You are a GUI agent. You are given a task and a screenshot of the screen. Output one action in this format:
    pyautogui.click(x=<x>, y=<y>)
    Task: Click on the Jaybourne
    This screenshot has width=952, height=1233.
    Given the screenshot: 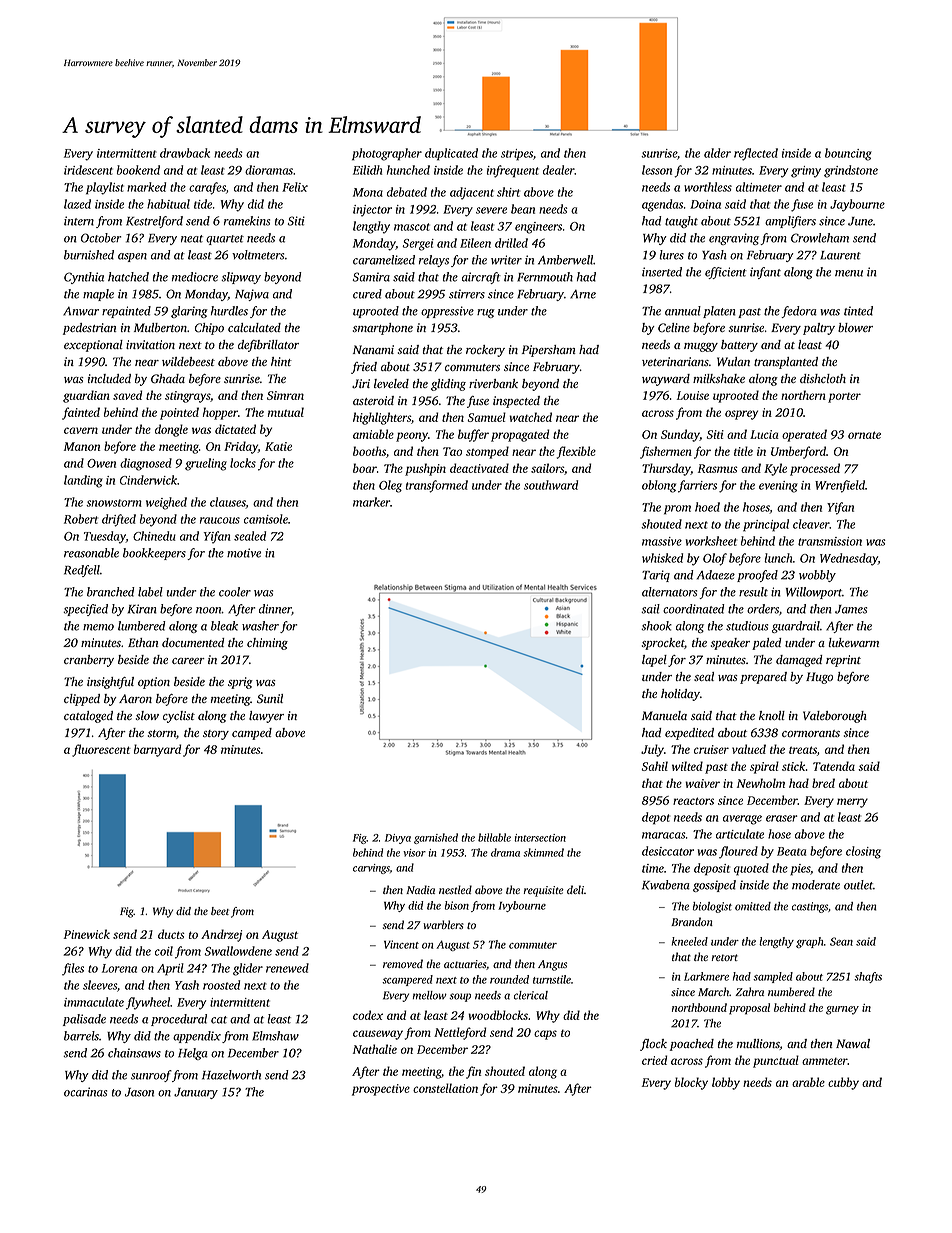 What is the action you would take?
    pyautogui.click(x=857, y=205)
